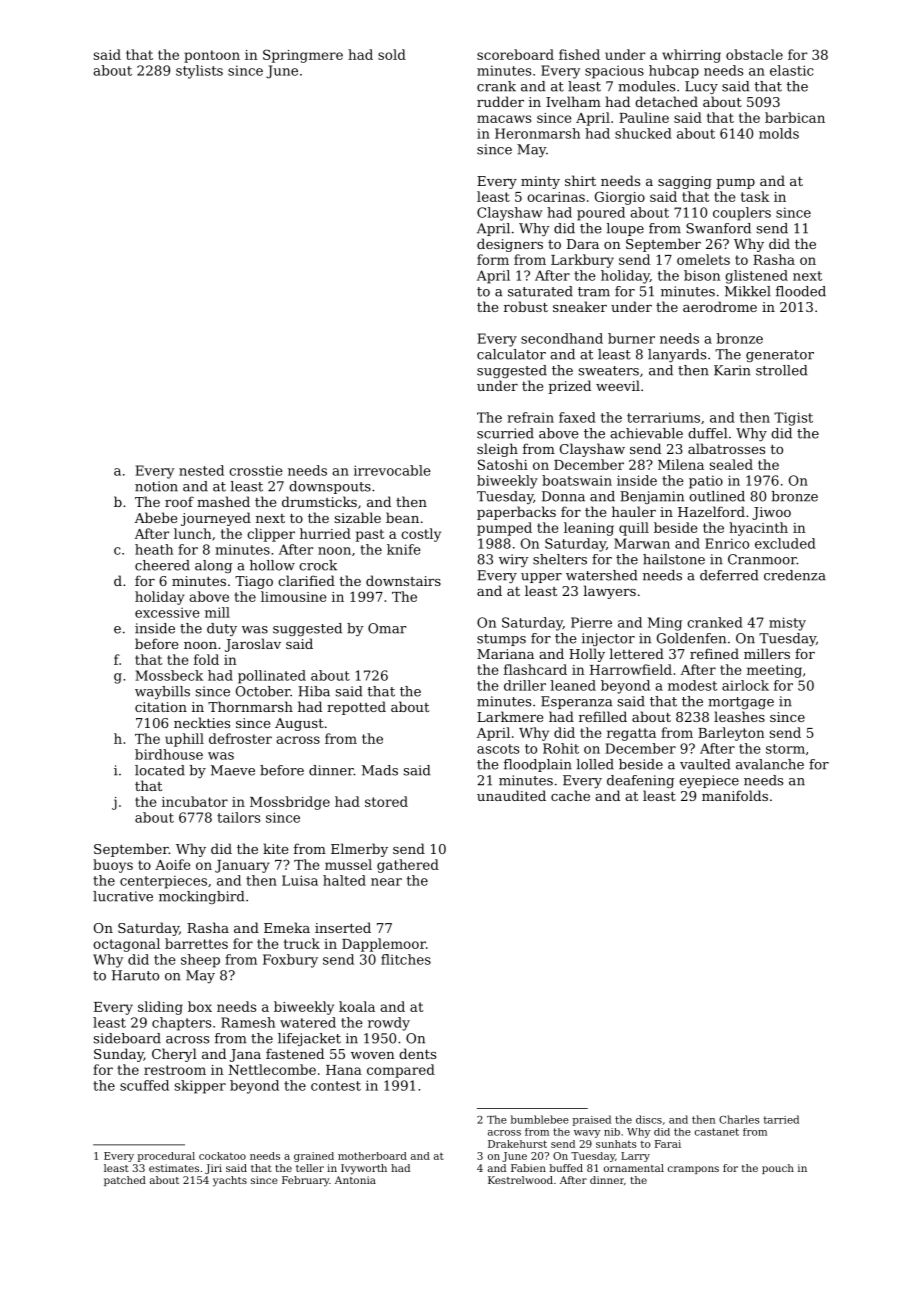  Describe the element at coordinates (230, 1181) in the screenshot. I see `yachts` at that location.
